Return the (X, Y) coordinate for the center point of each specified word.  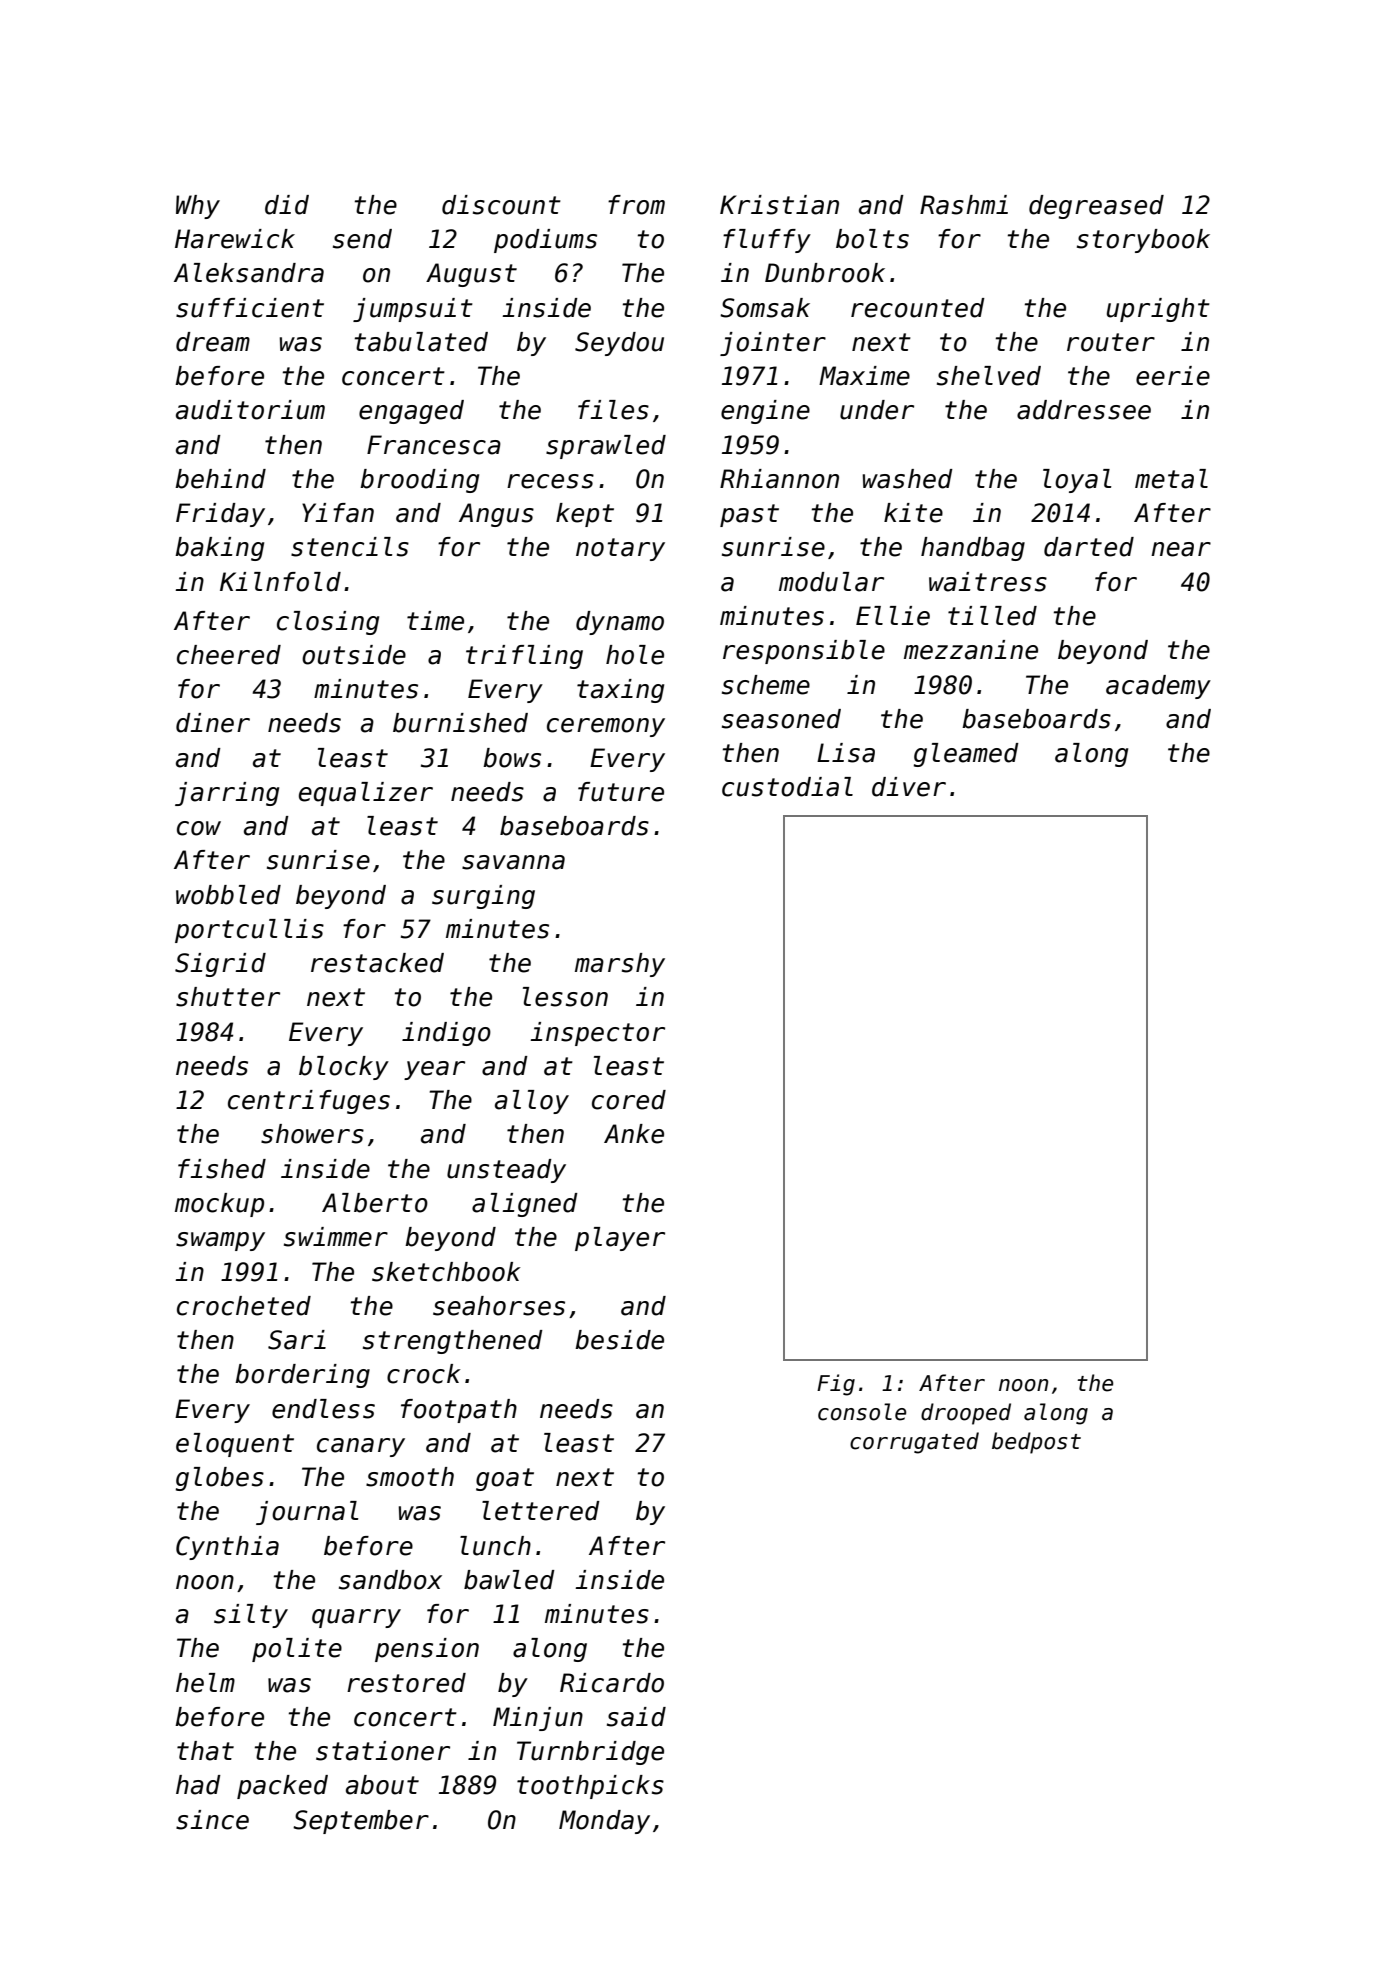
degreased (1096, 207)
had (198, 1785)
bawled (509, 1580)
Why (198, 207)
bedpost (1036, 1443)
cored (629, 1100)
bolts (872, 239)
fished (222, 1169)
